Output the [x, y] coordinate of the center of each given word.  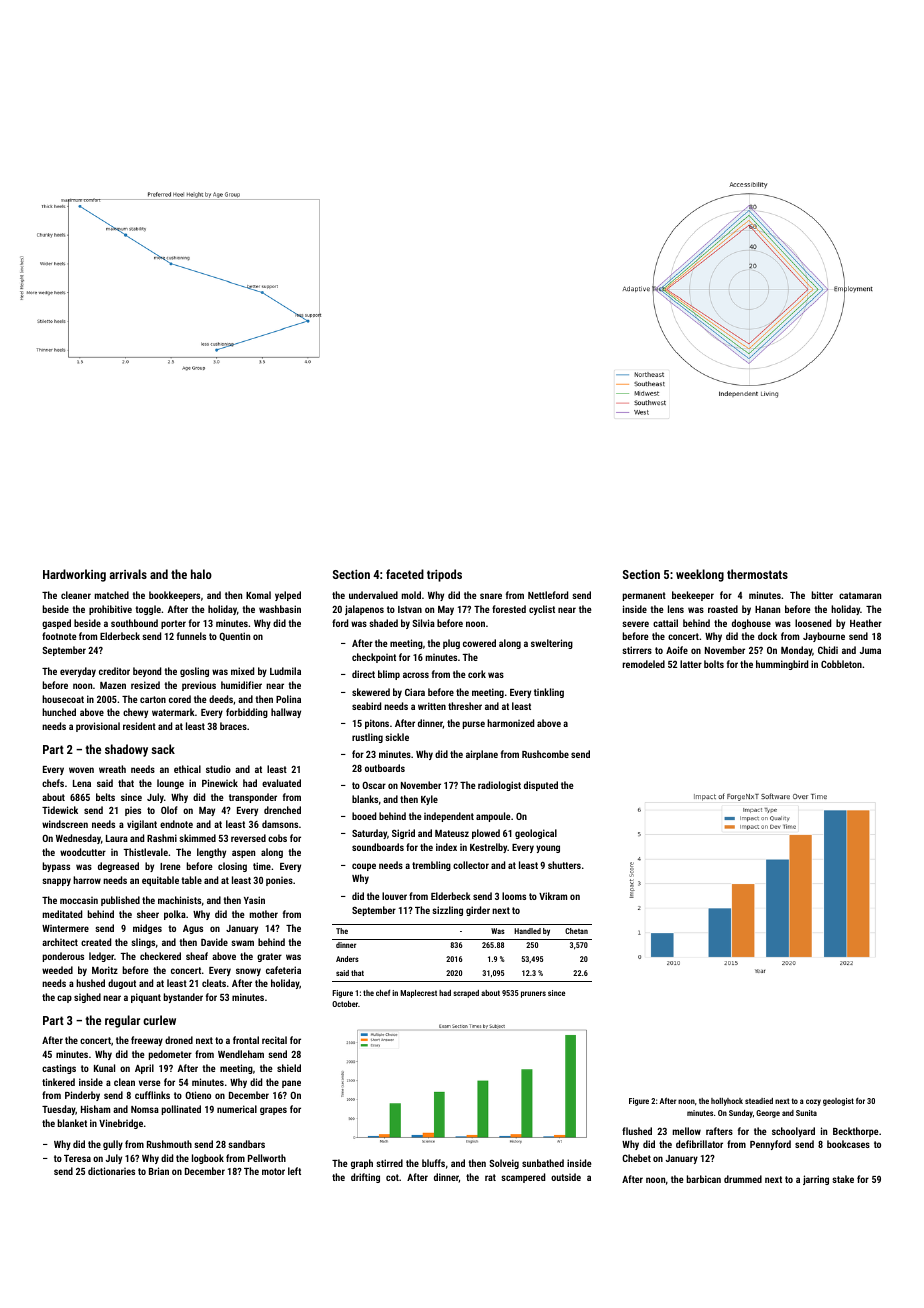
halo [201, 574]
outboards [385, 768]
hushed [90, 983]
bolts [714, 664]
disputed [541, 786]
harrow [87, 880]
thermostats [757, 574]
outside [566, 1177]
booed [364, 816]
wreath [112, 769]
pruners [533, 994]
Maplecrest [418, 994]
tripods [444, 575]
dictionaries [111, 1171]
